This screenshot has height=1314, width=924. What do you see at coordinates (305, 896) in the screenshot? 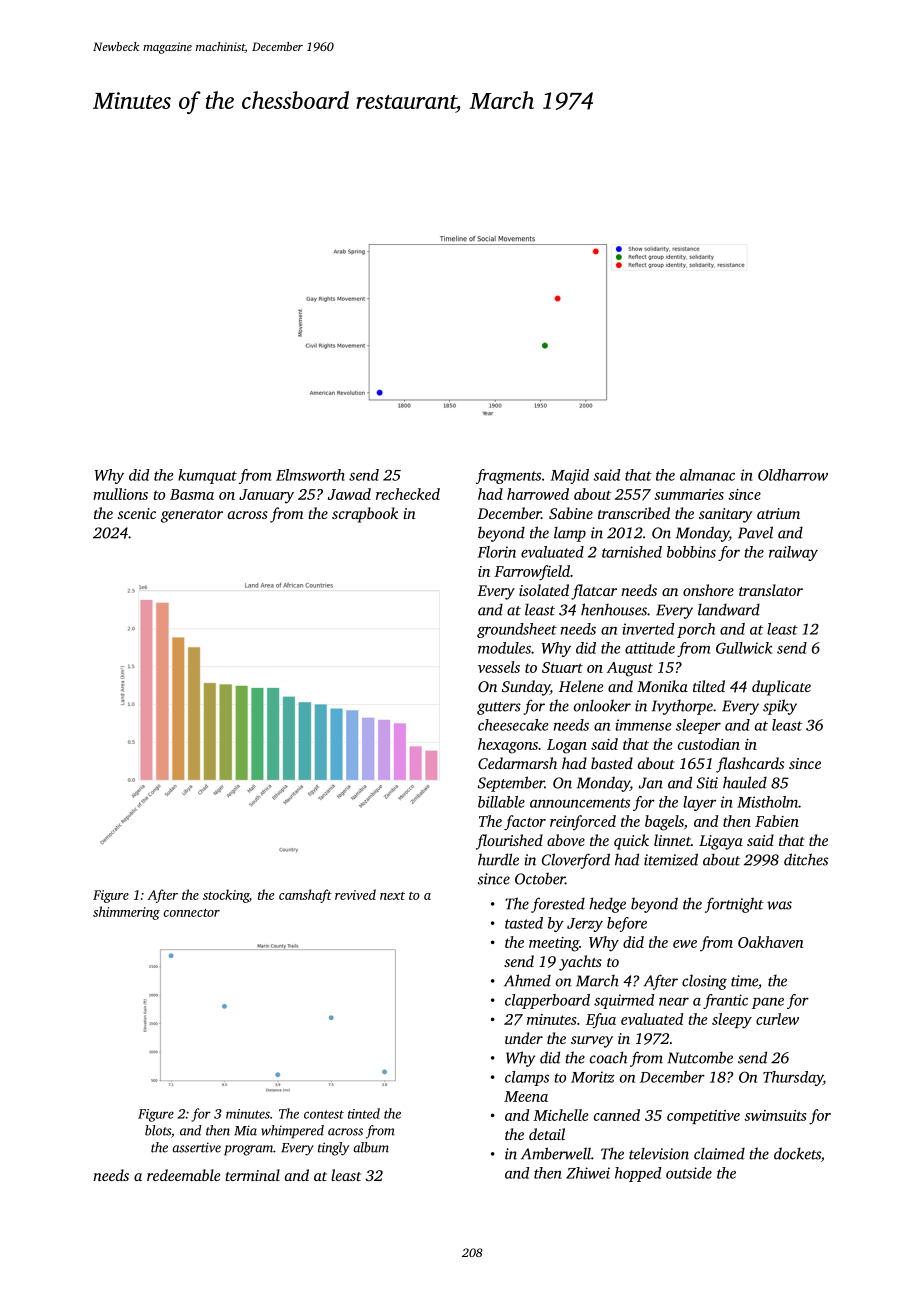
I see `camshaft` at bounding box center [305, 896].
